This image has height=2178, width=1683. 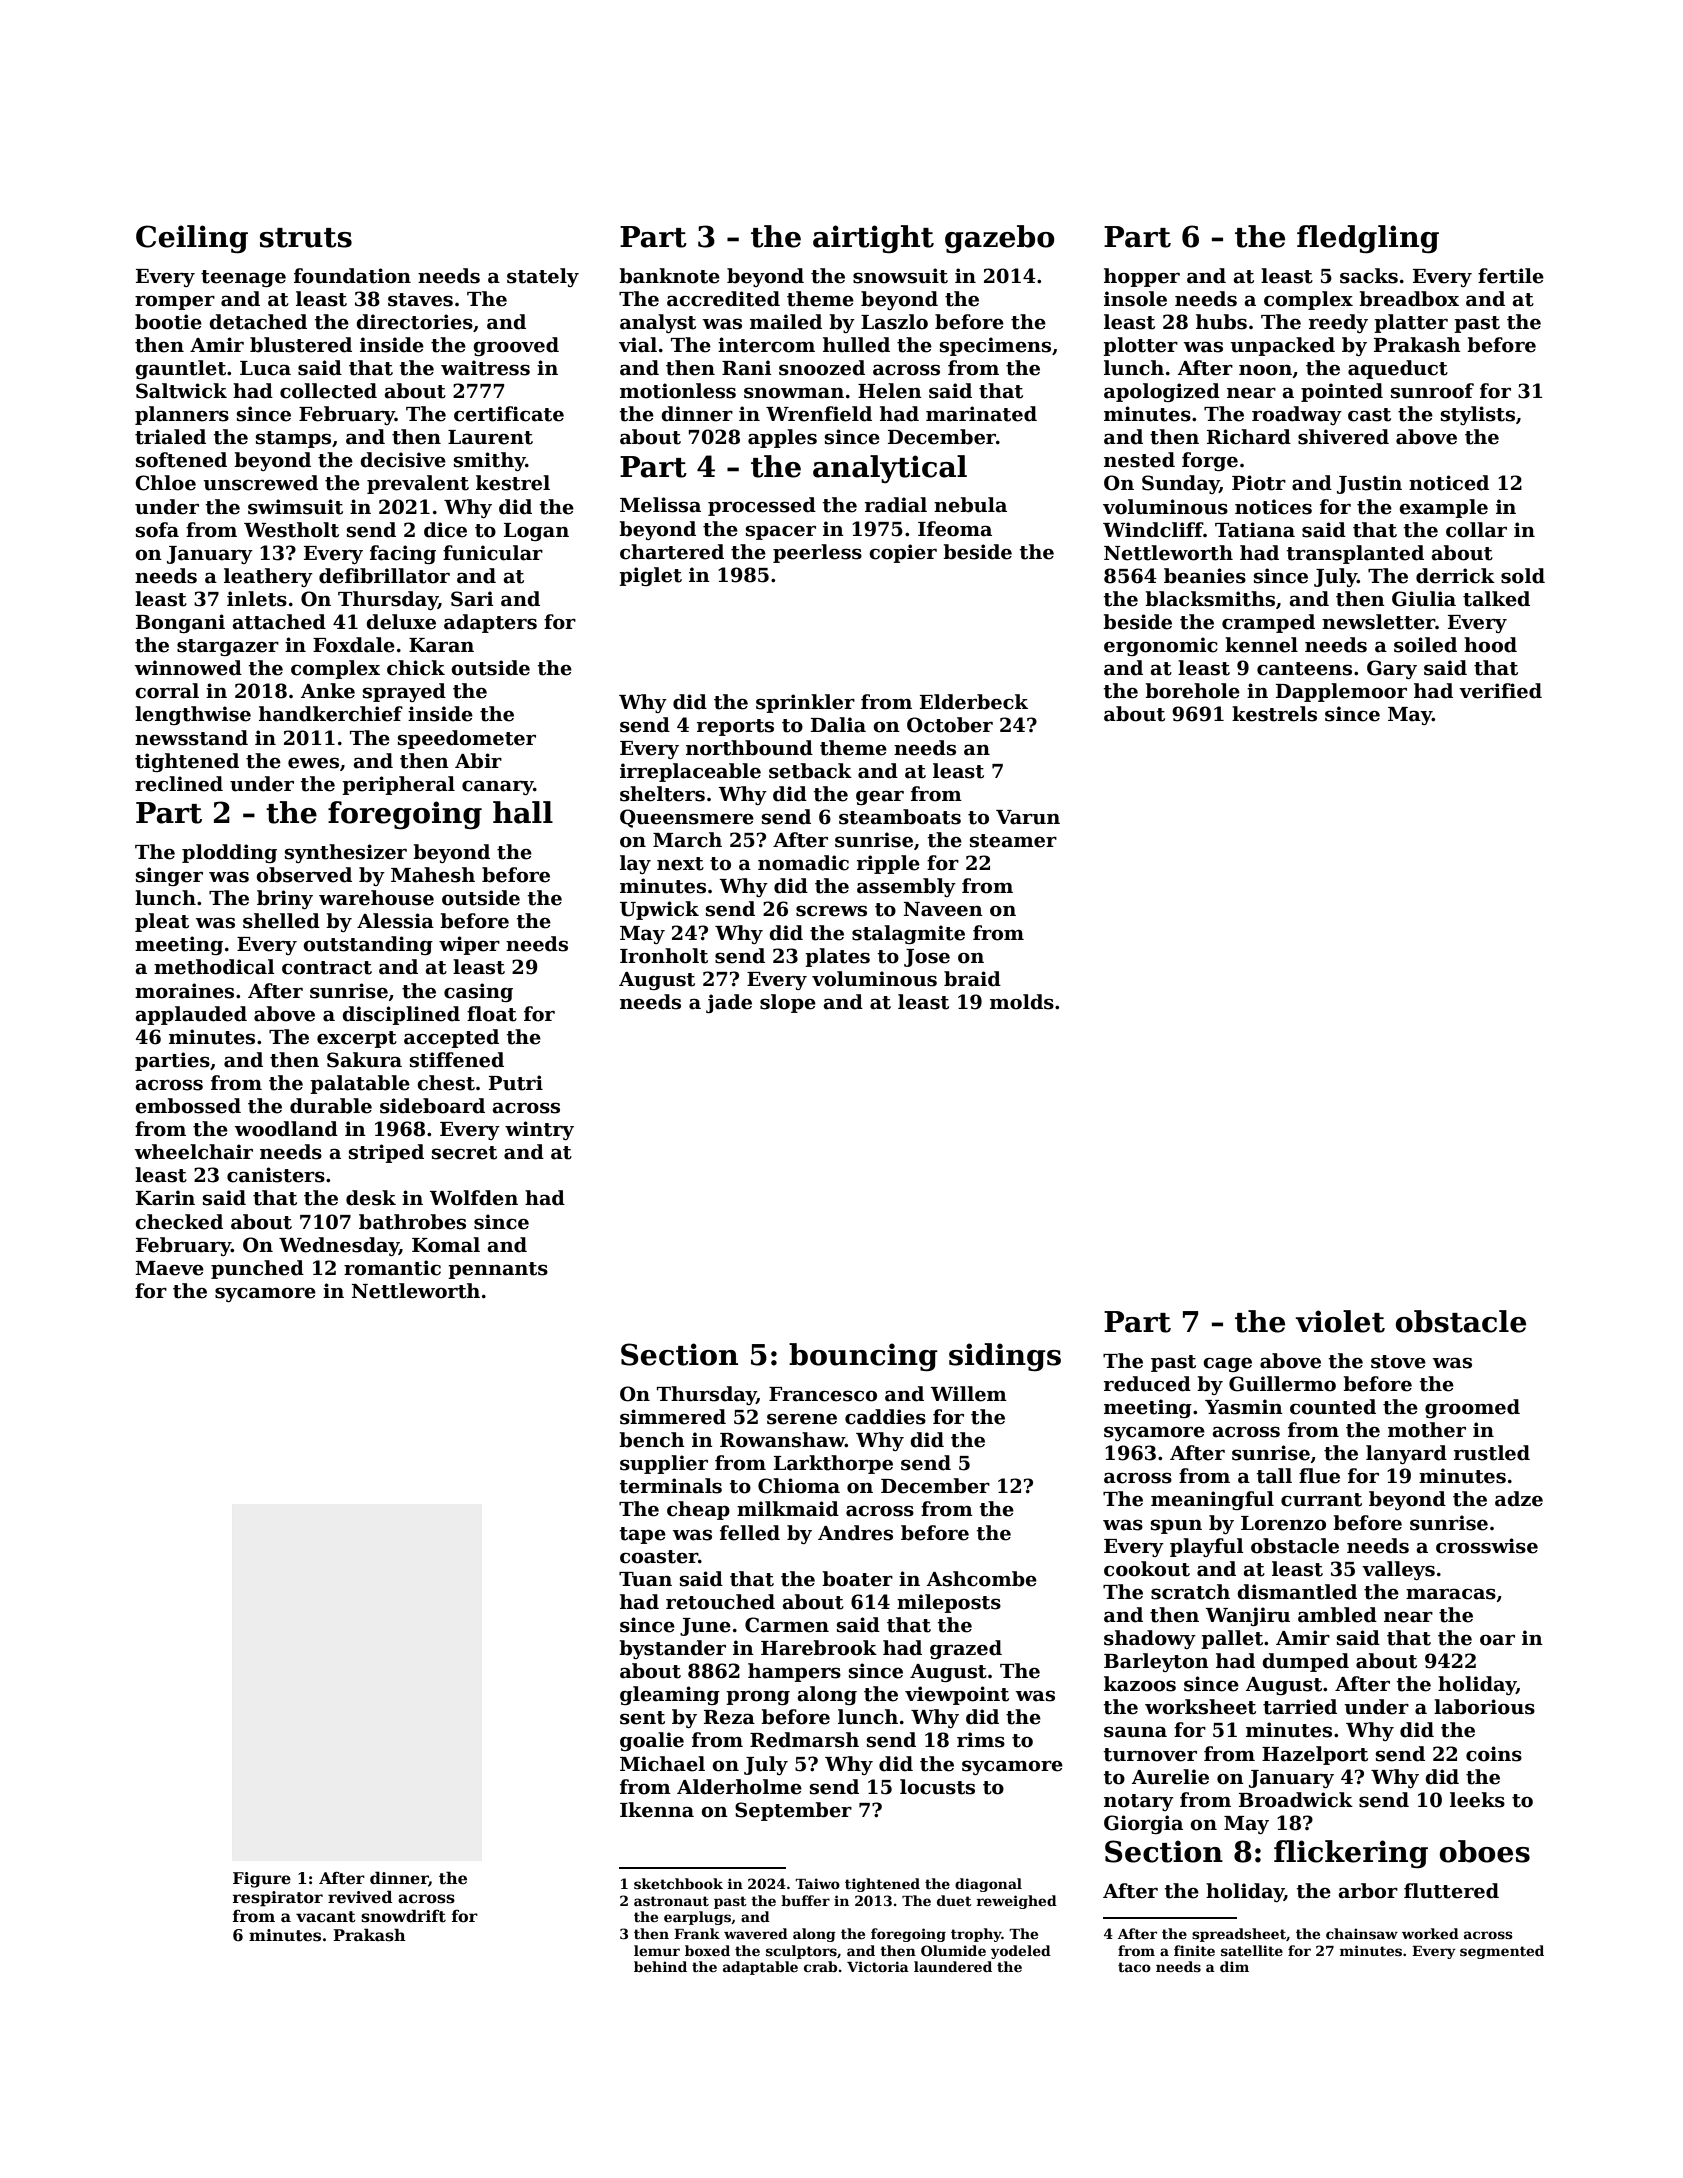 I want to click on shivered, so click(x=1343, y=437).
